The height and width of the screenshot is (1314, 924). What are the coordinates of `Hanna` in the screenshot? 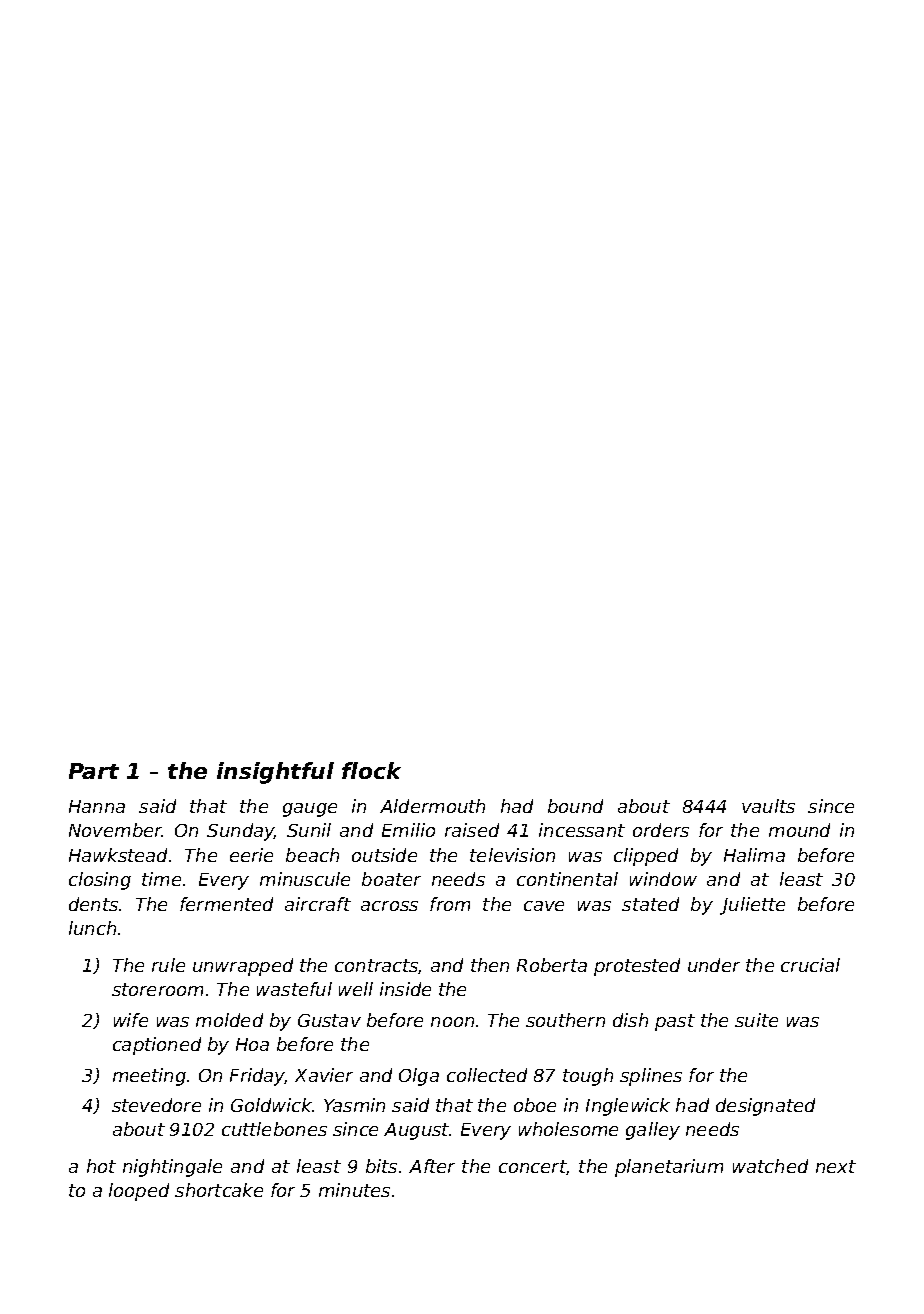 It's located at (97, 806).
